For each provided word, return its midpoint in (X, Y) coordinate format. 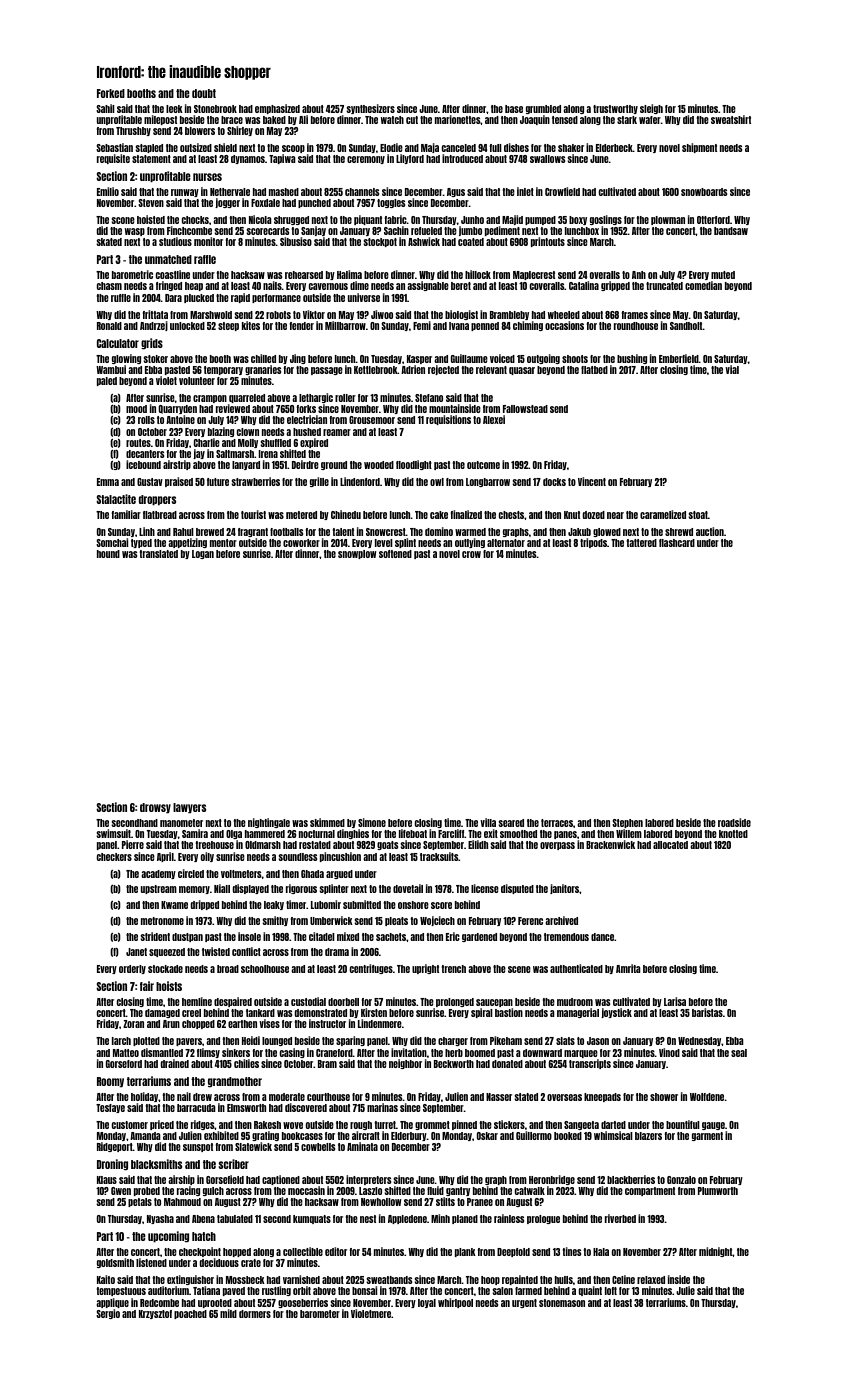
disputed (517, 889)
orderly (132, 969)
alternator (506, 543)
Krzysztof (155, 1314)
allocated (670, 845)
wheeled (564, 315)
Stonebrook (215, 109)
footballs (286, 532)
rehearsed (304, 275)
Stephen (627, 823)
